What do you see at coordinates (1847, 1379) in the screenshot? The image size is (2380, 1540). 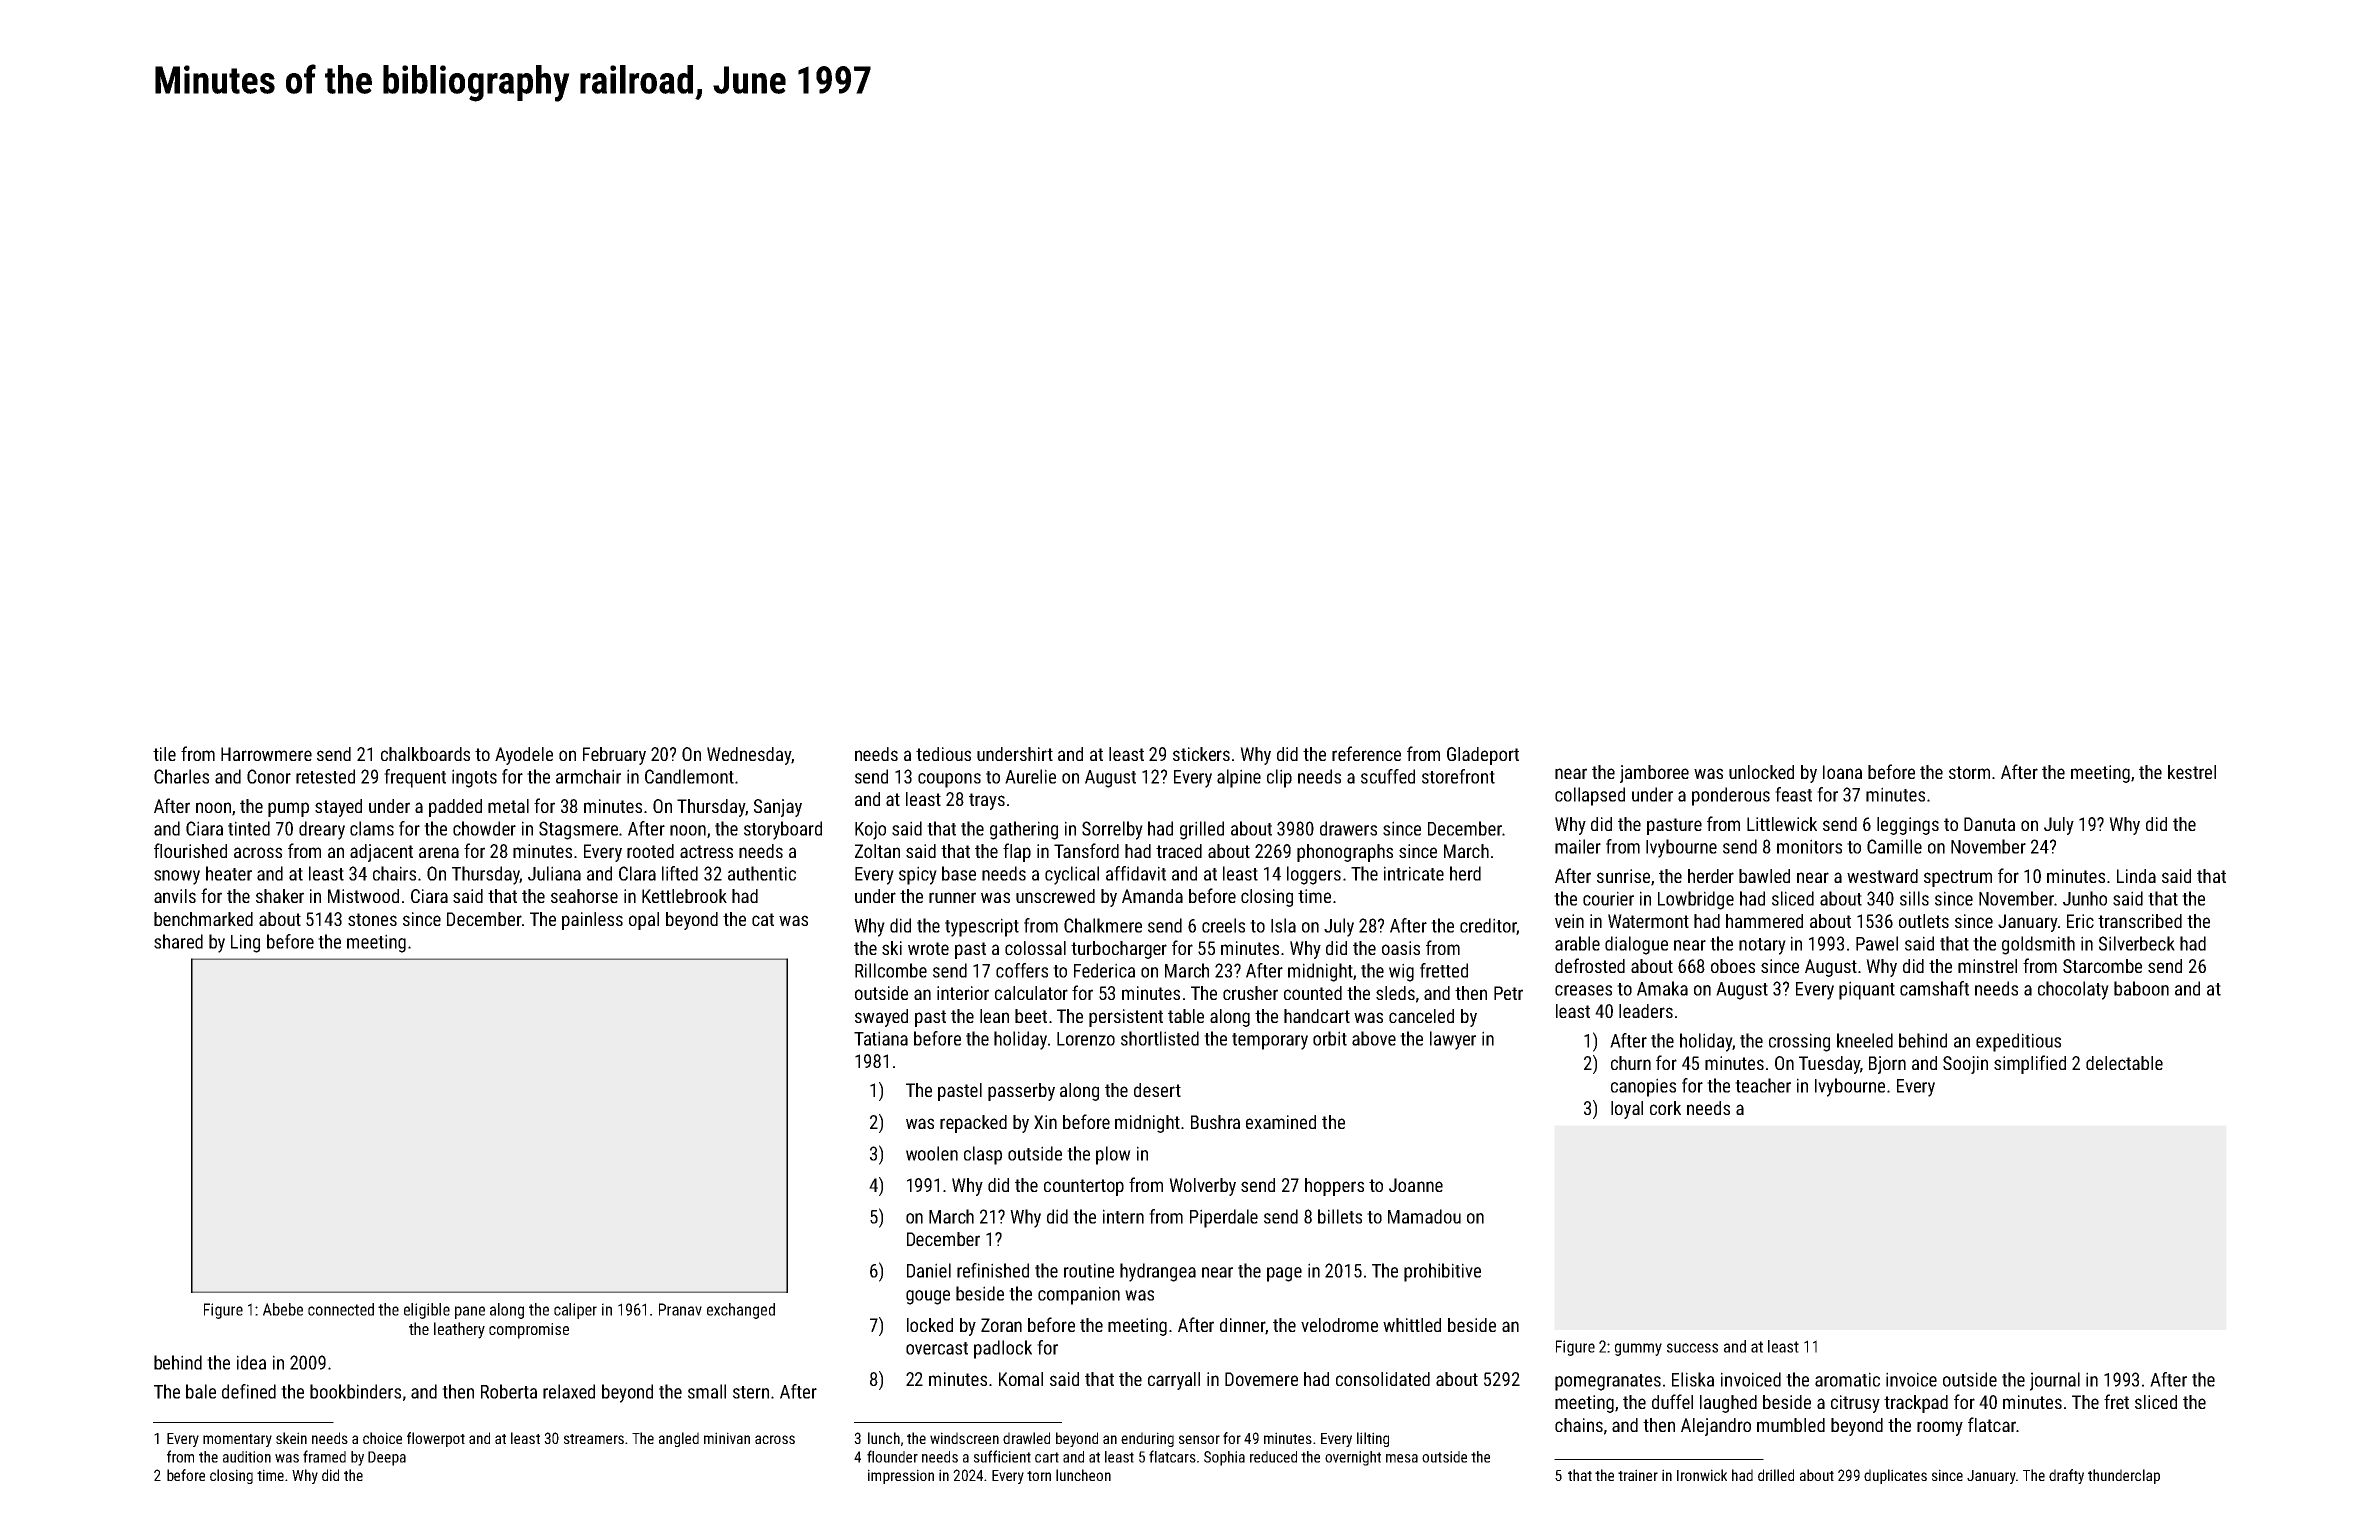 I see `aromatic` at bounding box center [1847, 1379].
